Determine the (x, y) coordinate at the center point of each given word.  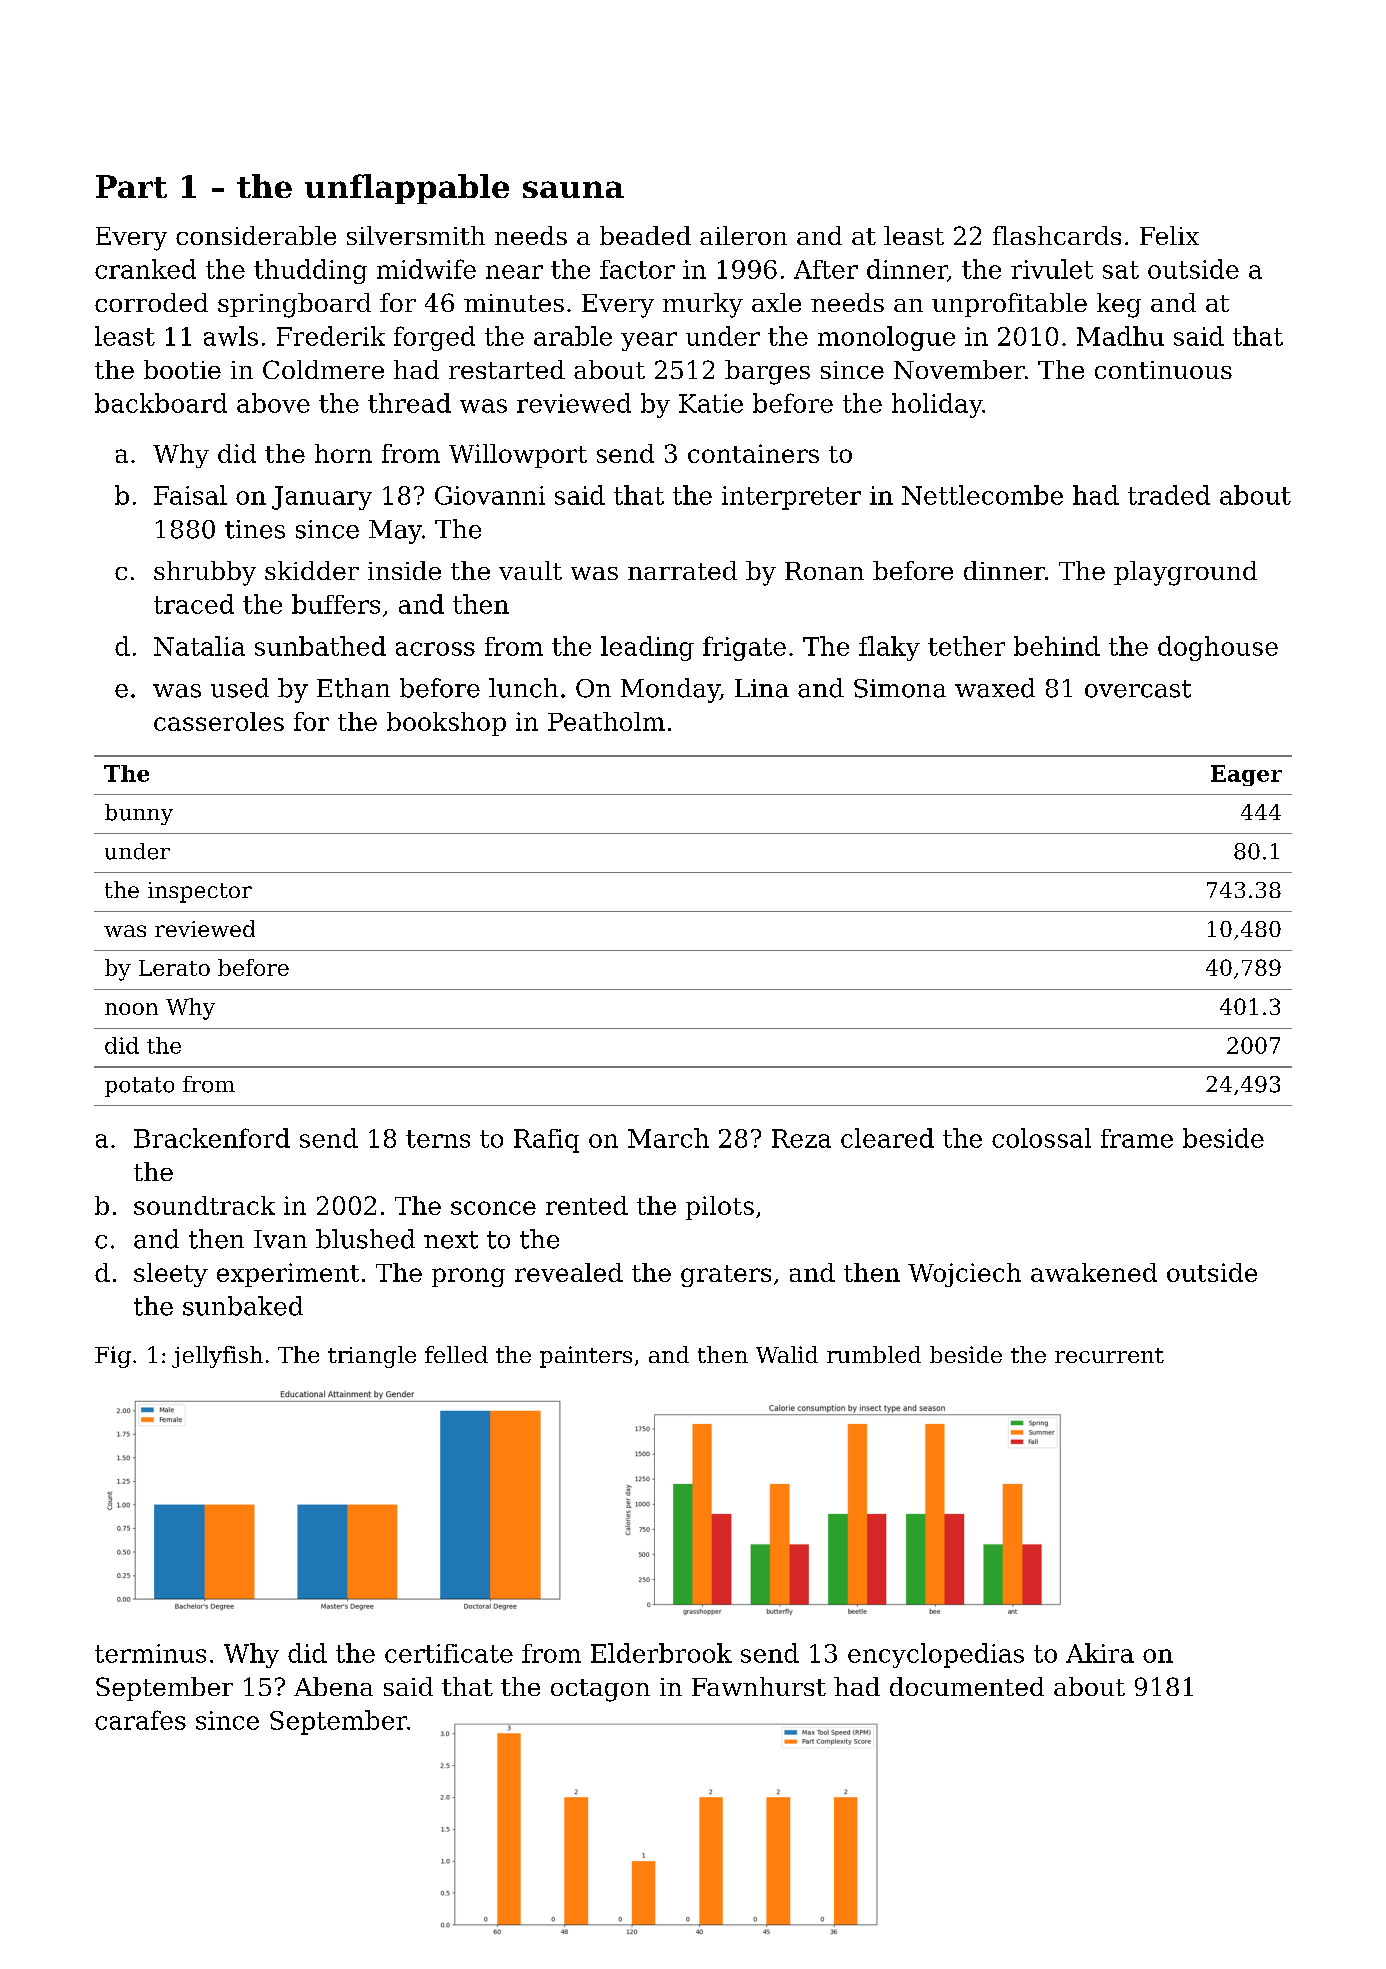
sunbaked (243, 1306)
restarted (507, 369)
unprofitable (1009, 305)
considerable (256, 235)
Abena (333, 1686)
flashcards (1057, 235)
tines (255, 529)
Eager (1246, 775)
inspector (200, 892)
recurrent (1109, 1355)
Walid (787, 1354)
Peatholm (606, 721)
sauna (573, 189)
